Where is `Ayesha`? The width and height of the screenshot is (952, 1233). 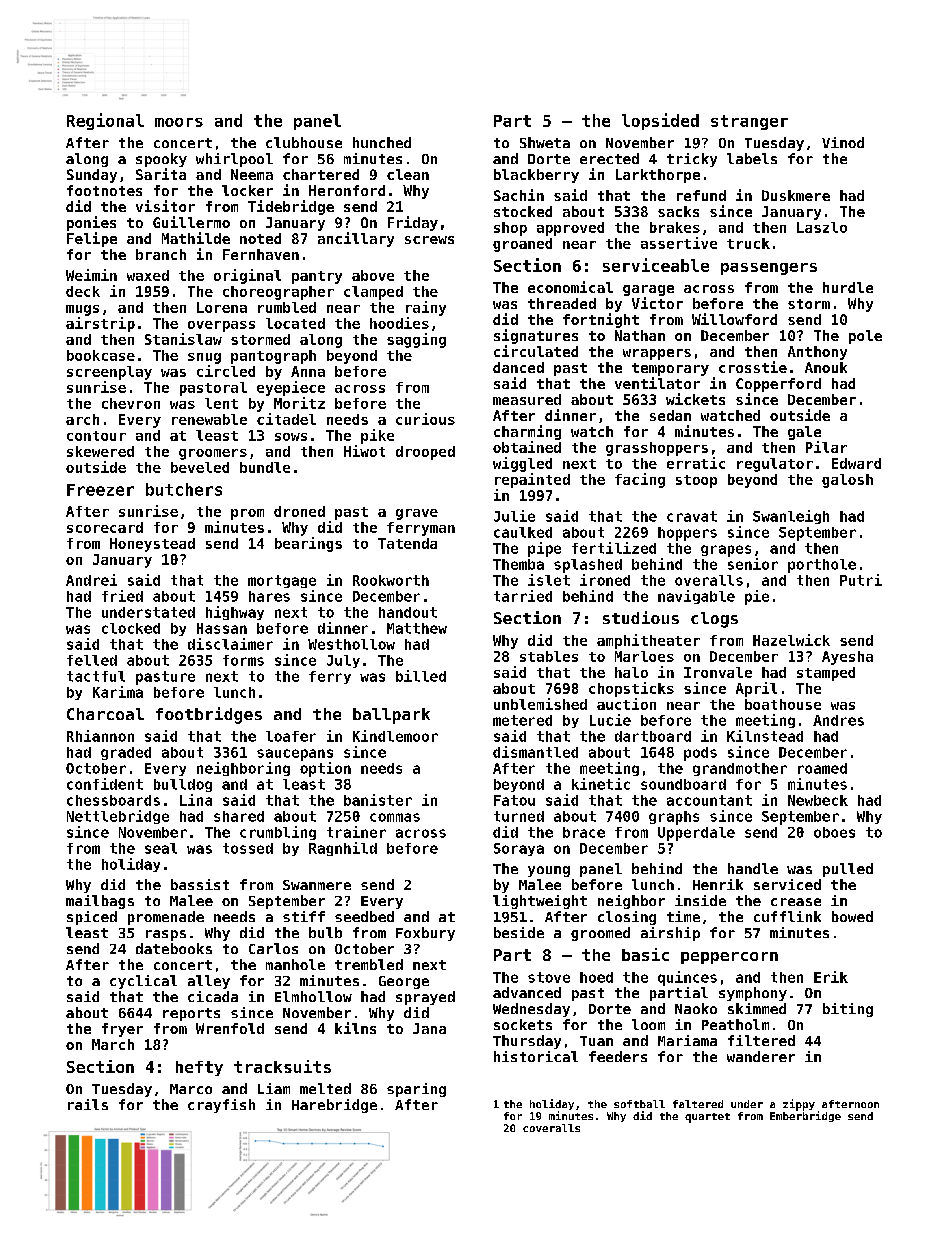 Ayesha is located at coordinates (847, 658).
